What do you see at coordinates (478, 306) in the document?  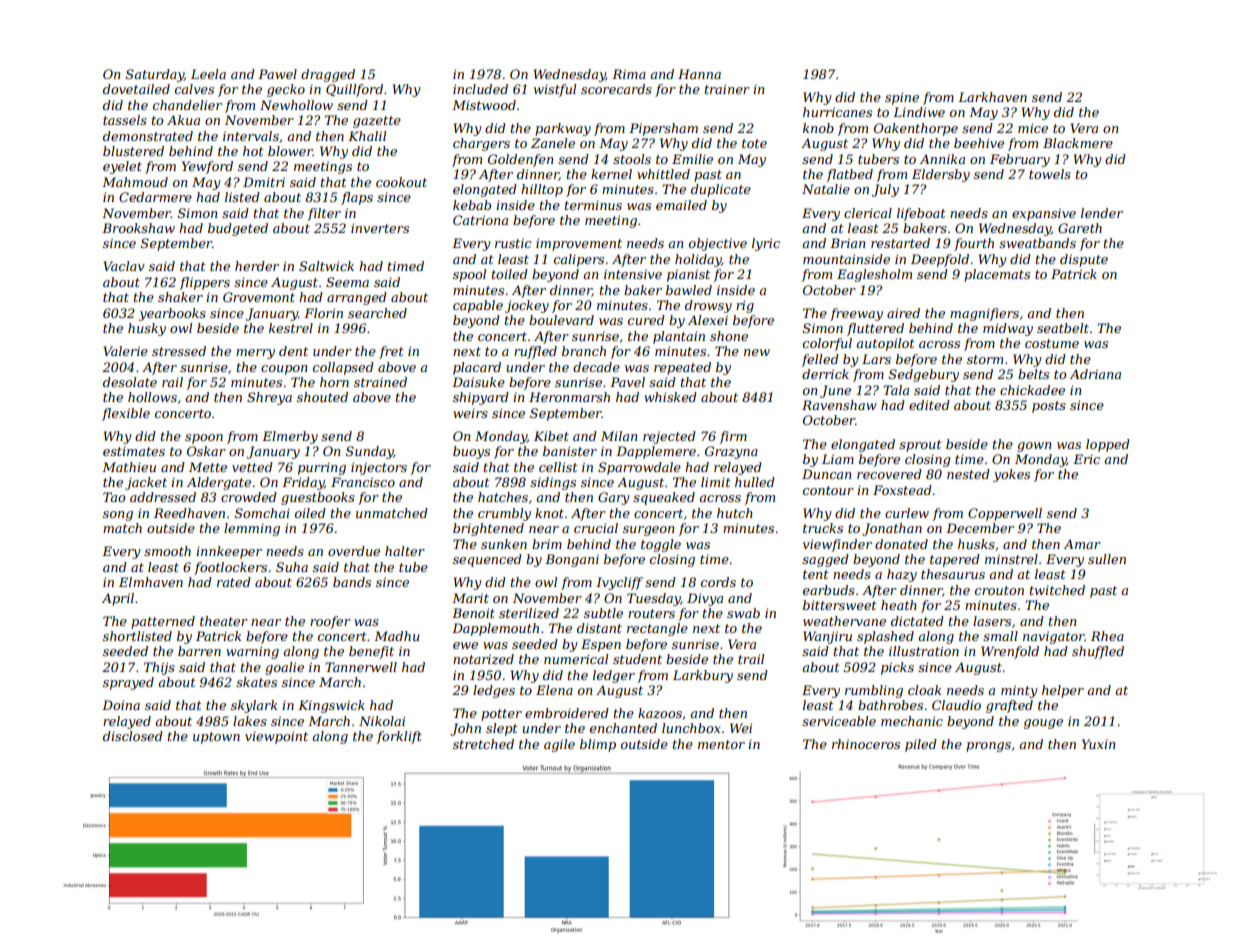 I see `capable` at bounding box center [478, 306].
